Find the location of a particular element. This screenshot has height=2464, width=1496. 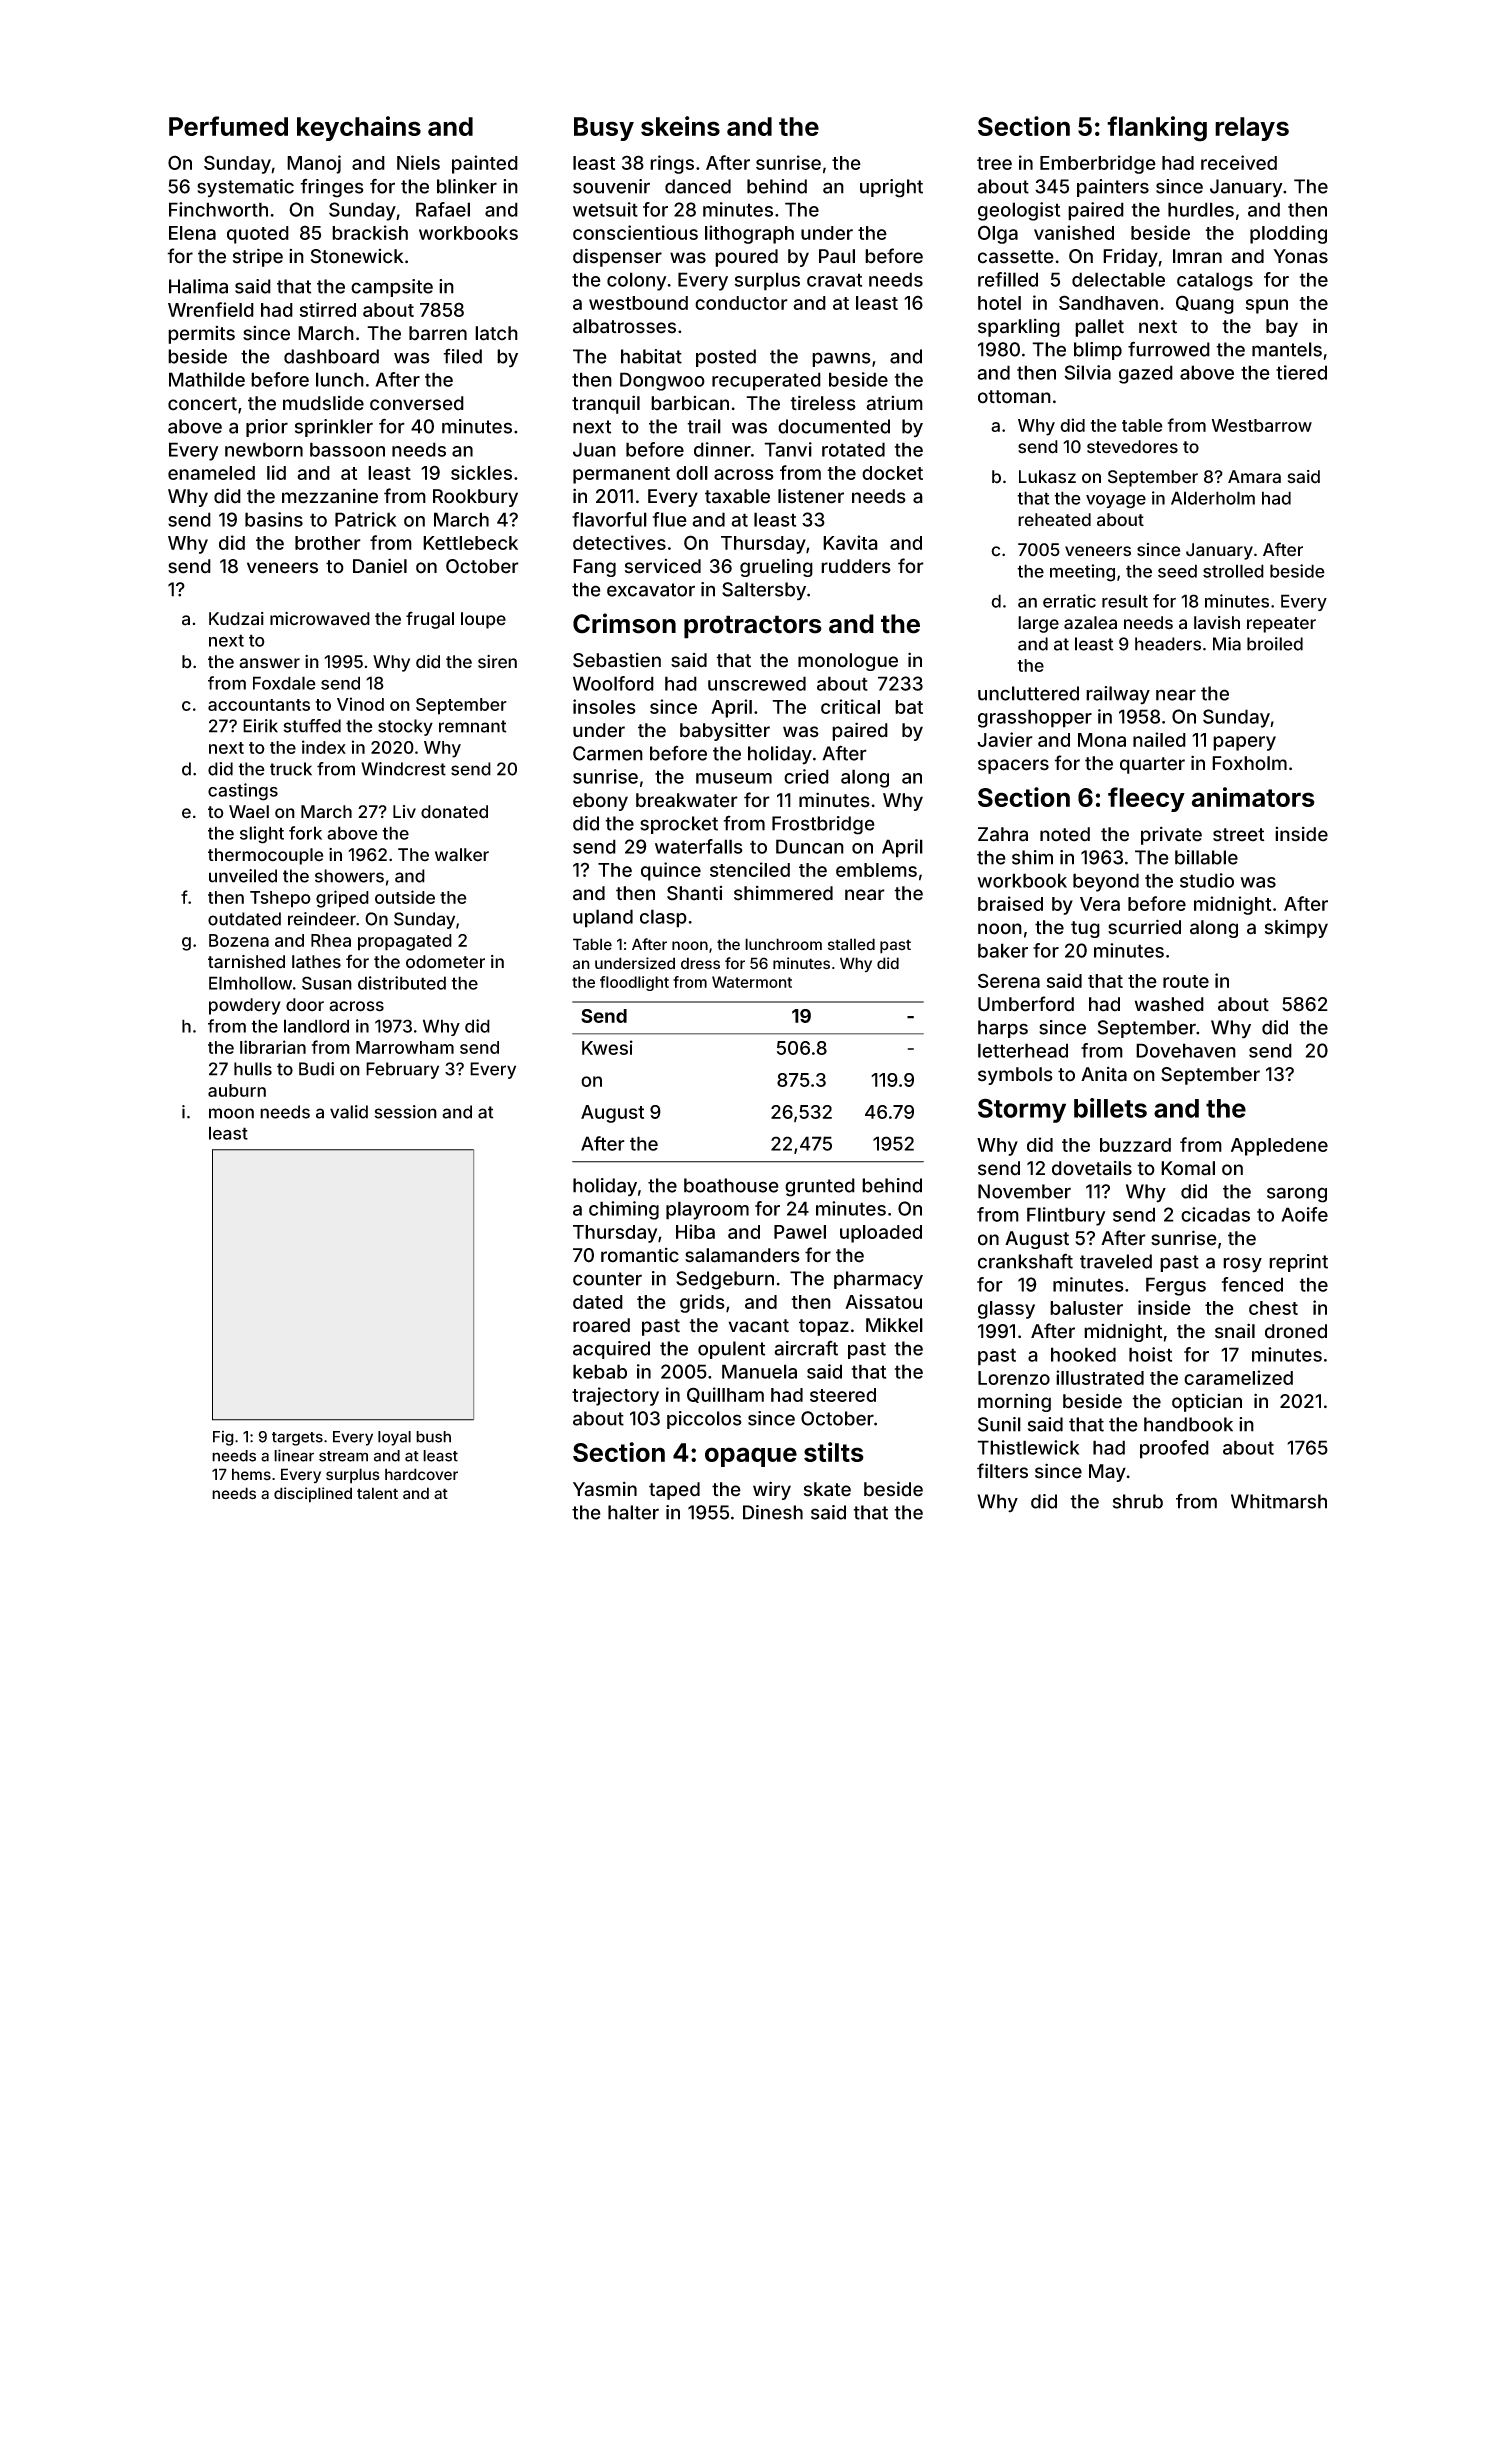

walker is located at coordinates (462, 855).
